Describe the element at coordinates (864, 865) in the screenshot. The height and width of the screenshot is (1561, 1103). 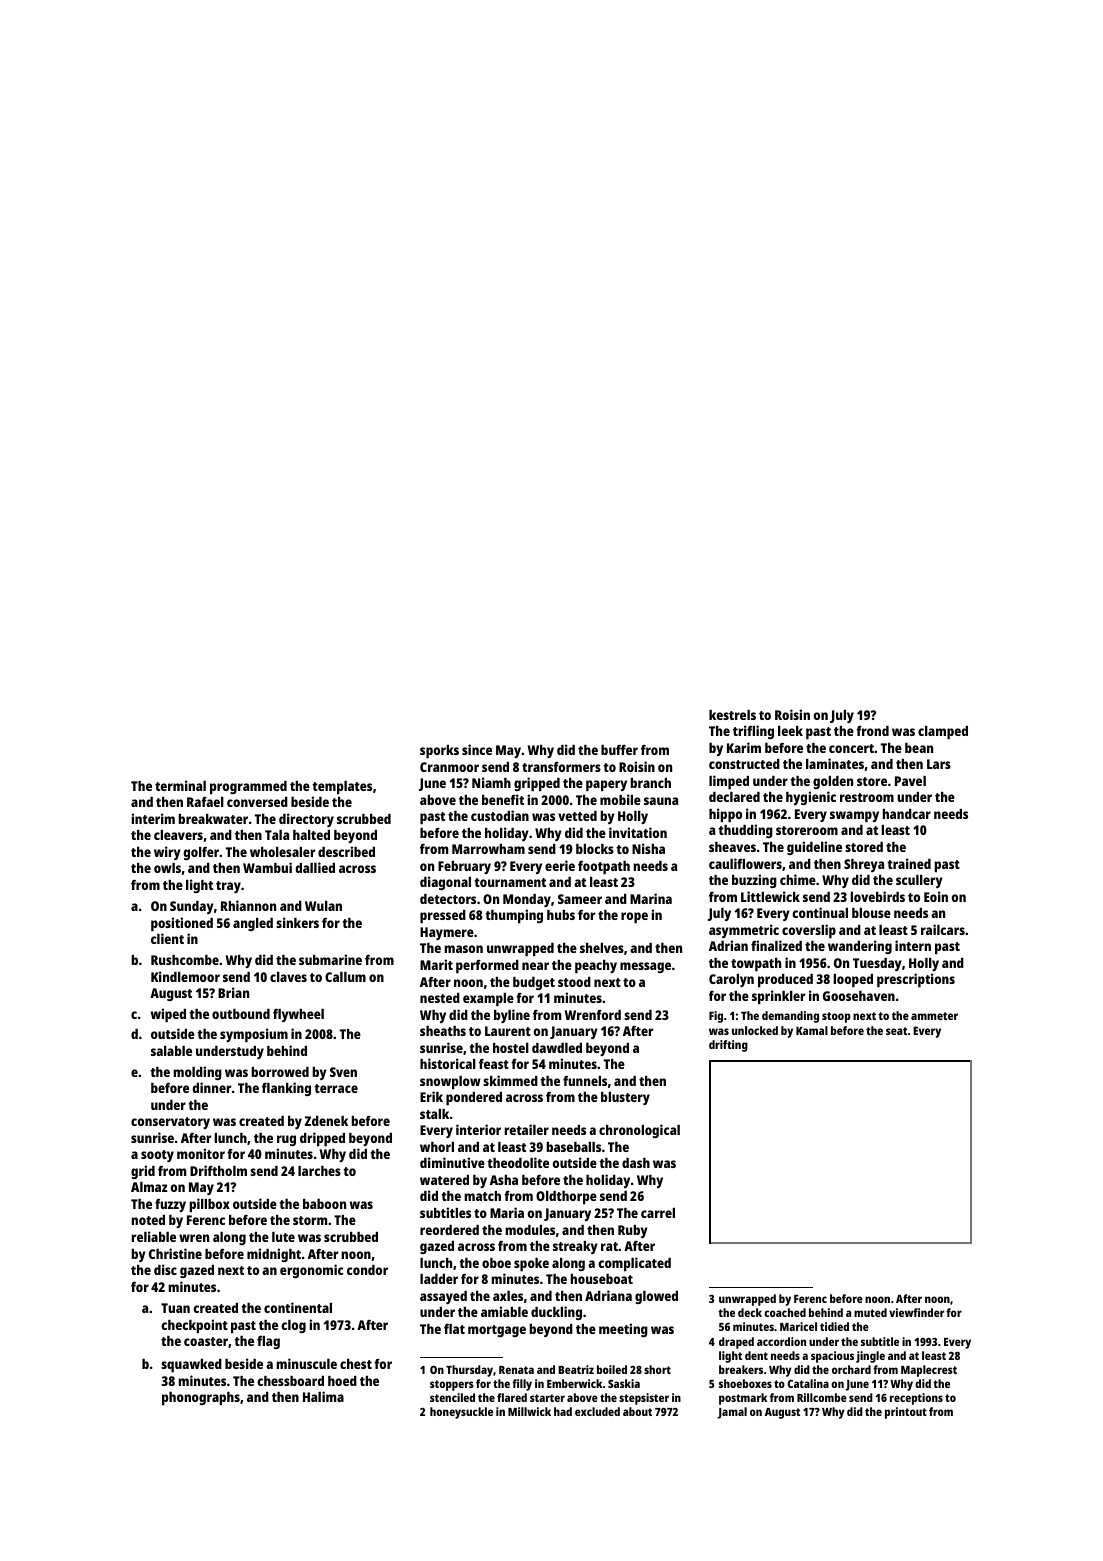
I see `Shreya` at that location.
